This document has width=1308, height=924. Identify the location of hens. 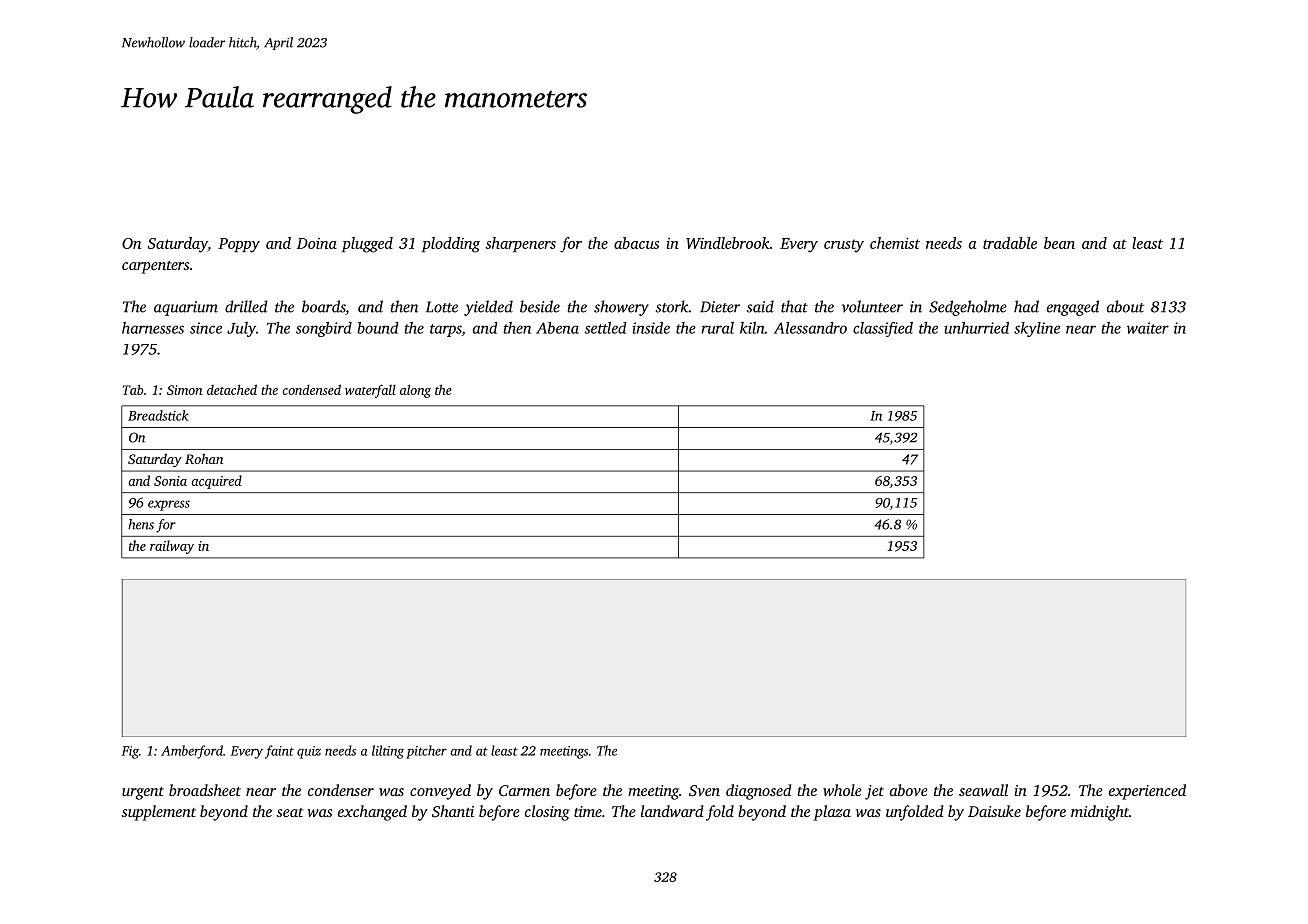
(141, 524).
